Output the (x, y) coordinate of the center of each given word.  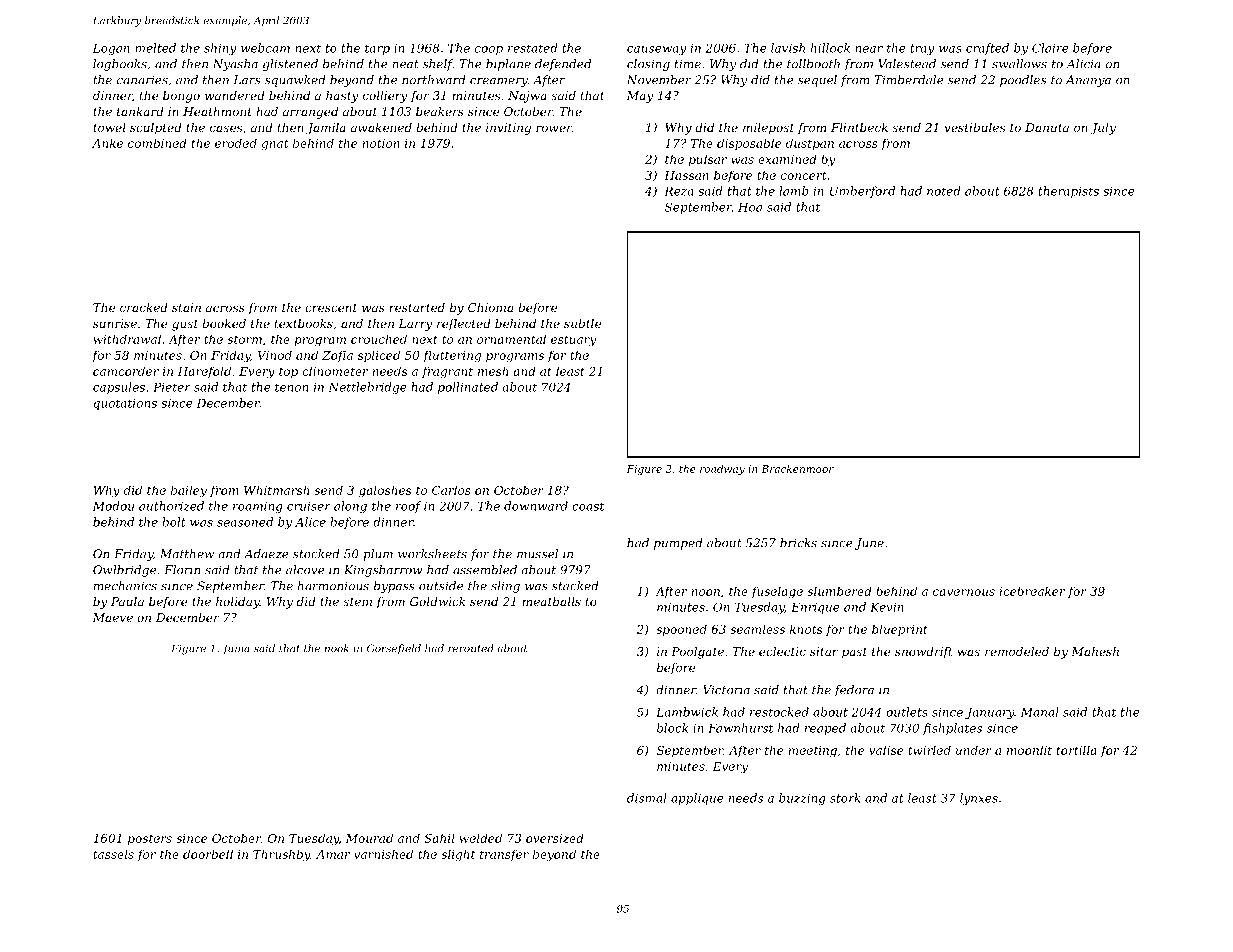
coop (489, 50)
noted (944, 191)
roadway (722, 470)
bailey (189, 491)
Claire (1050, 48)
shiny (220, 49)
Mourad (369, 838)
